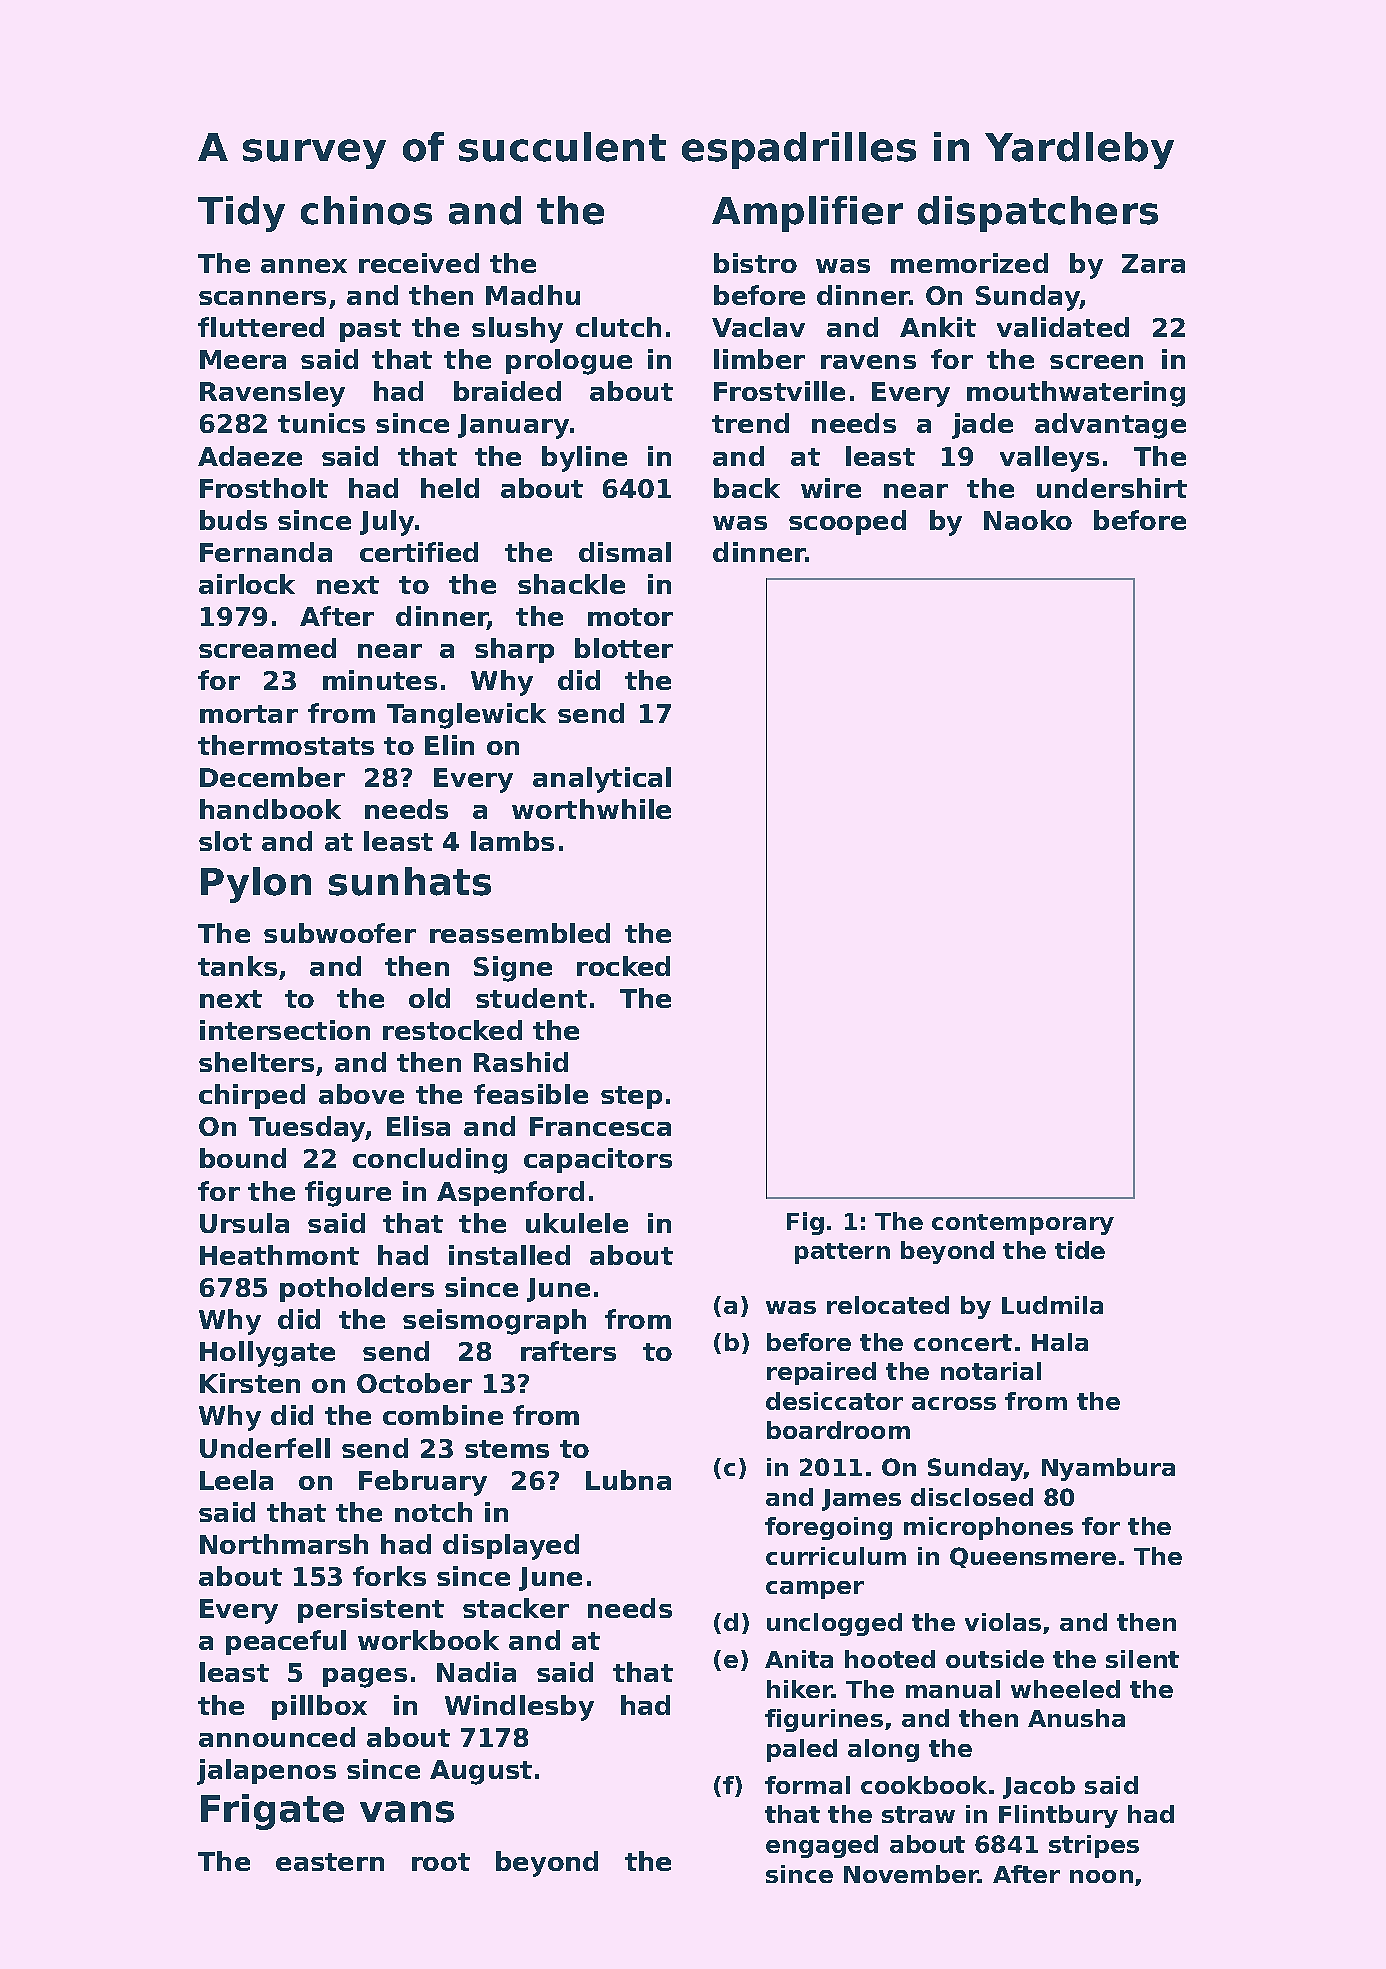 This screenshot has width=1386, height=1969. I want to click on tunics, so click(321, 423).
